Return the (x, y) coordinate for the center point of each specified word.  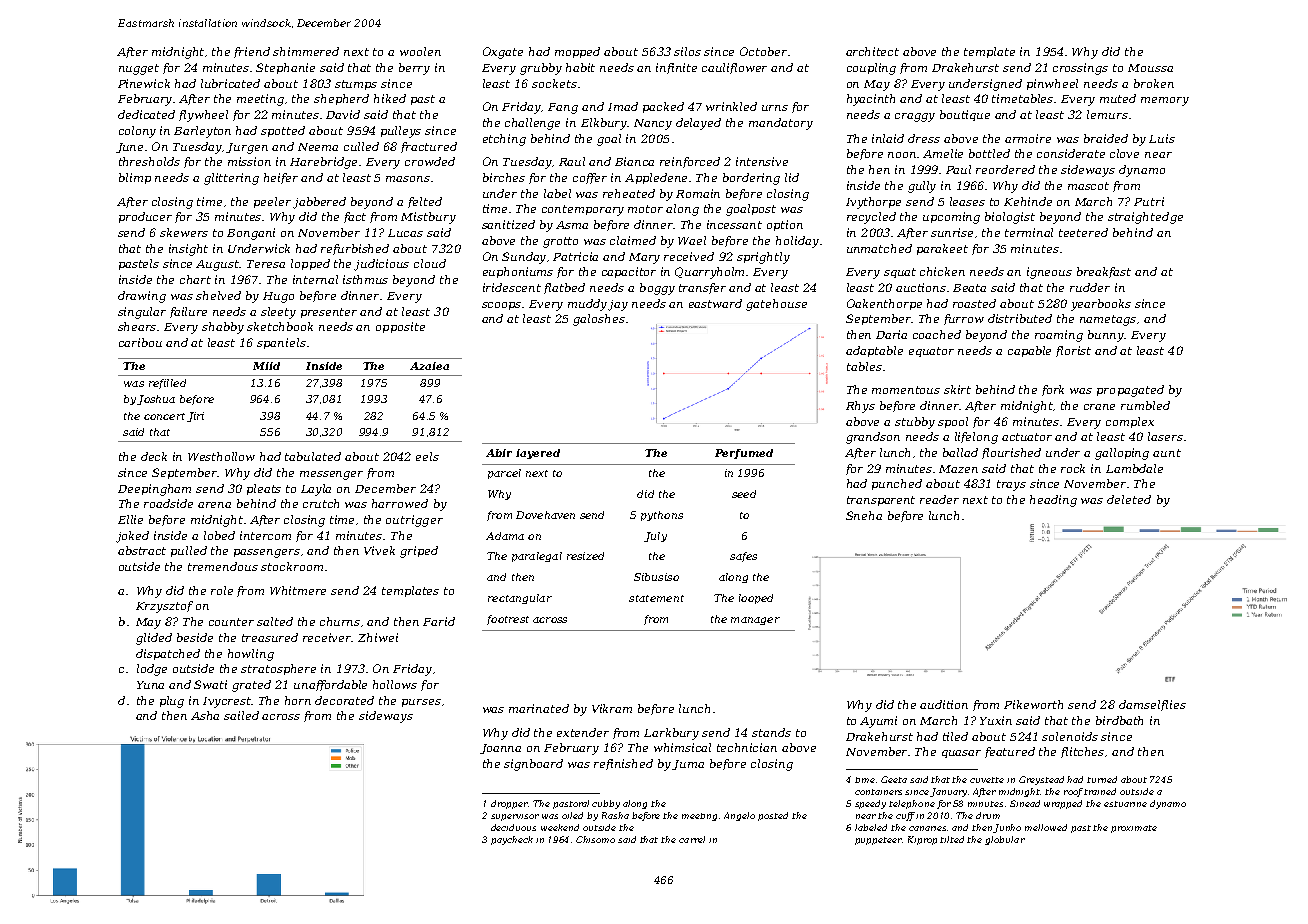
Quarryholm (711, 273)
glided (154, 639)
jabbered (319, 203)
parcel (504, 474)
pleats (264, 489)
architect (872, 51)
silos (687, 51)
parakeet (942, 249)
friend (252, 52)
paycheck (512, 840)
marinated (539, 708)
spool (953, 422)
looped (756, 599)
